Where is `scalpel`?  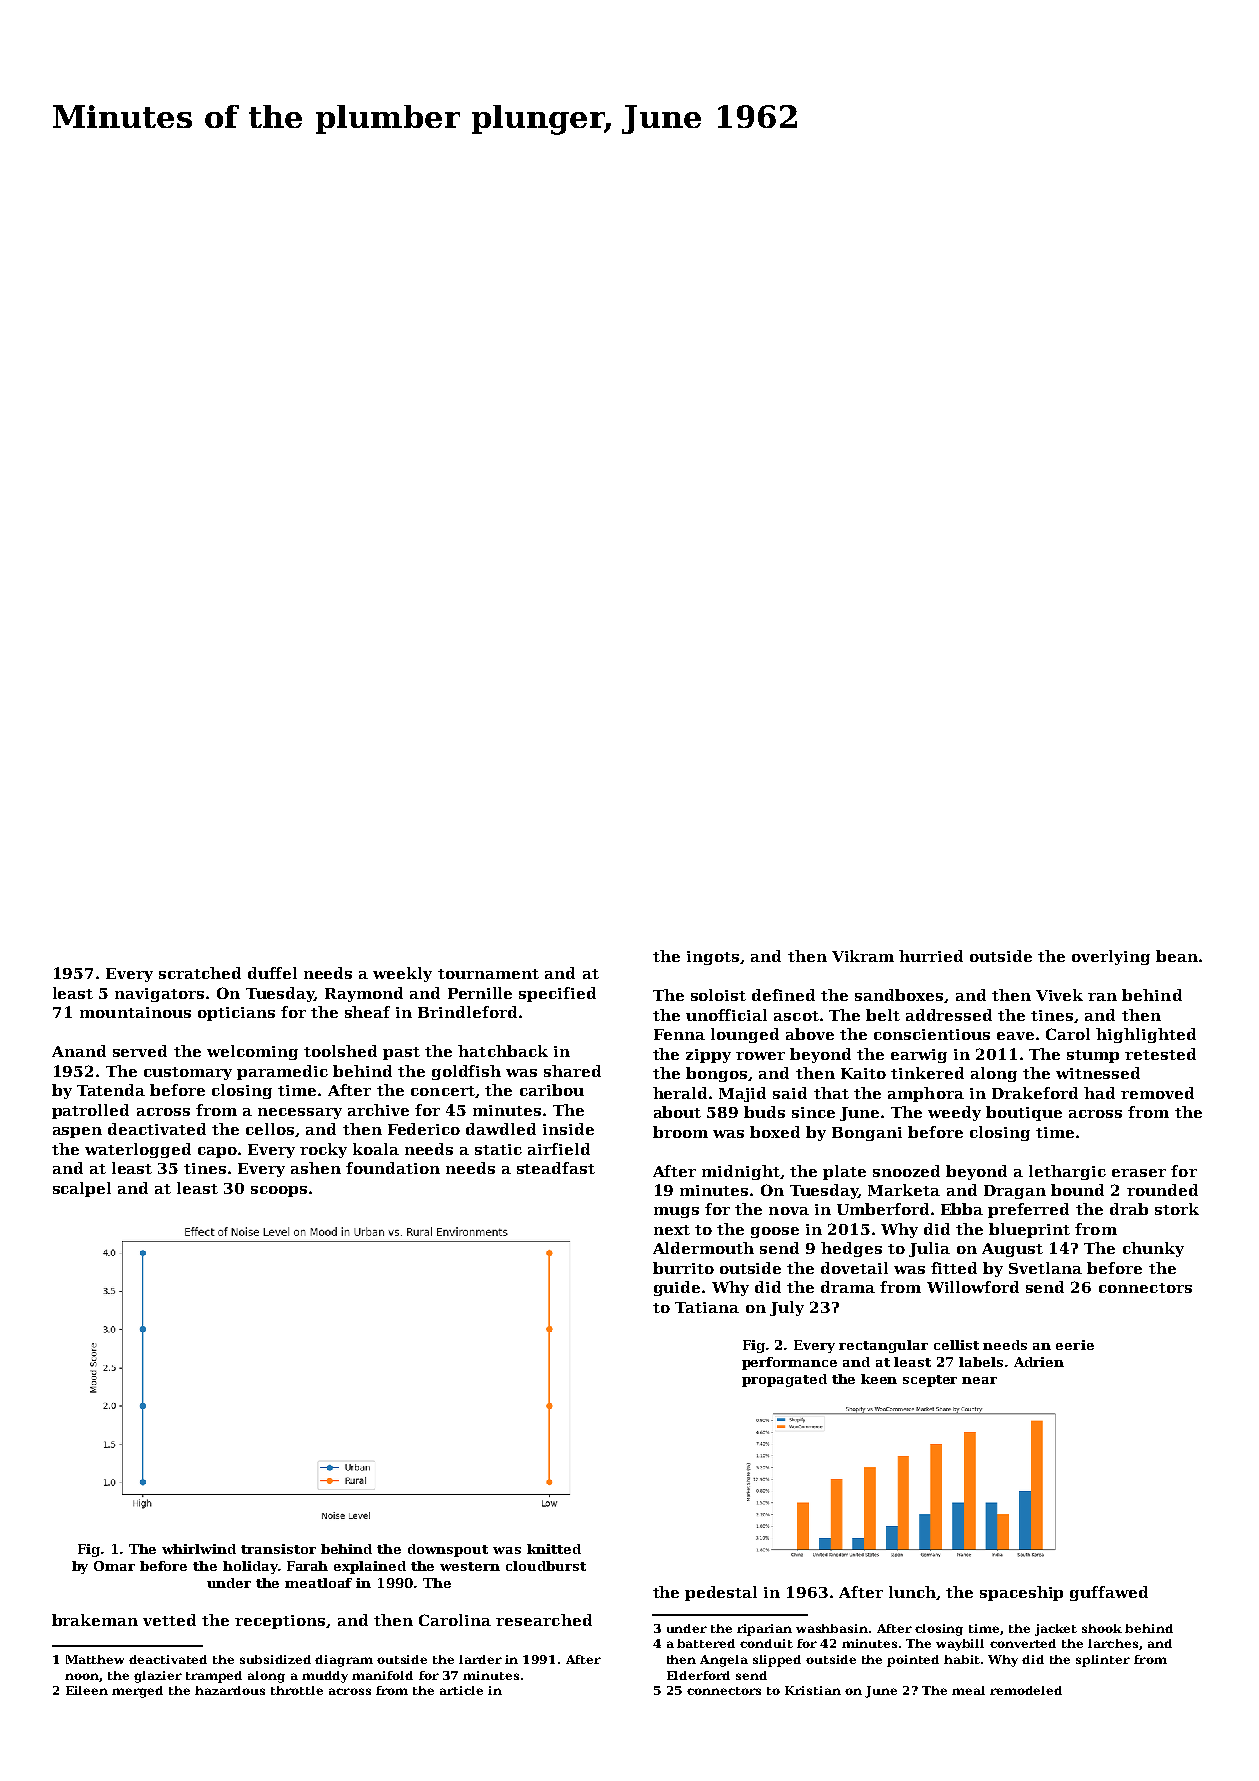 scalpel is located at coordinates (82, 1189).
